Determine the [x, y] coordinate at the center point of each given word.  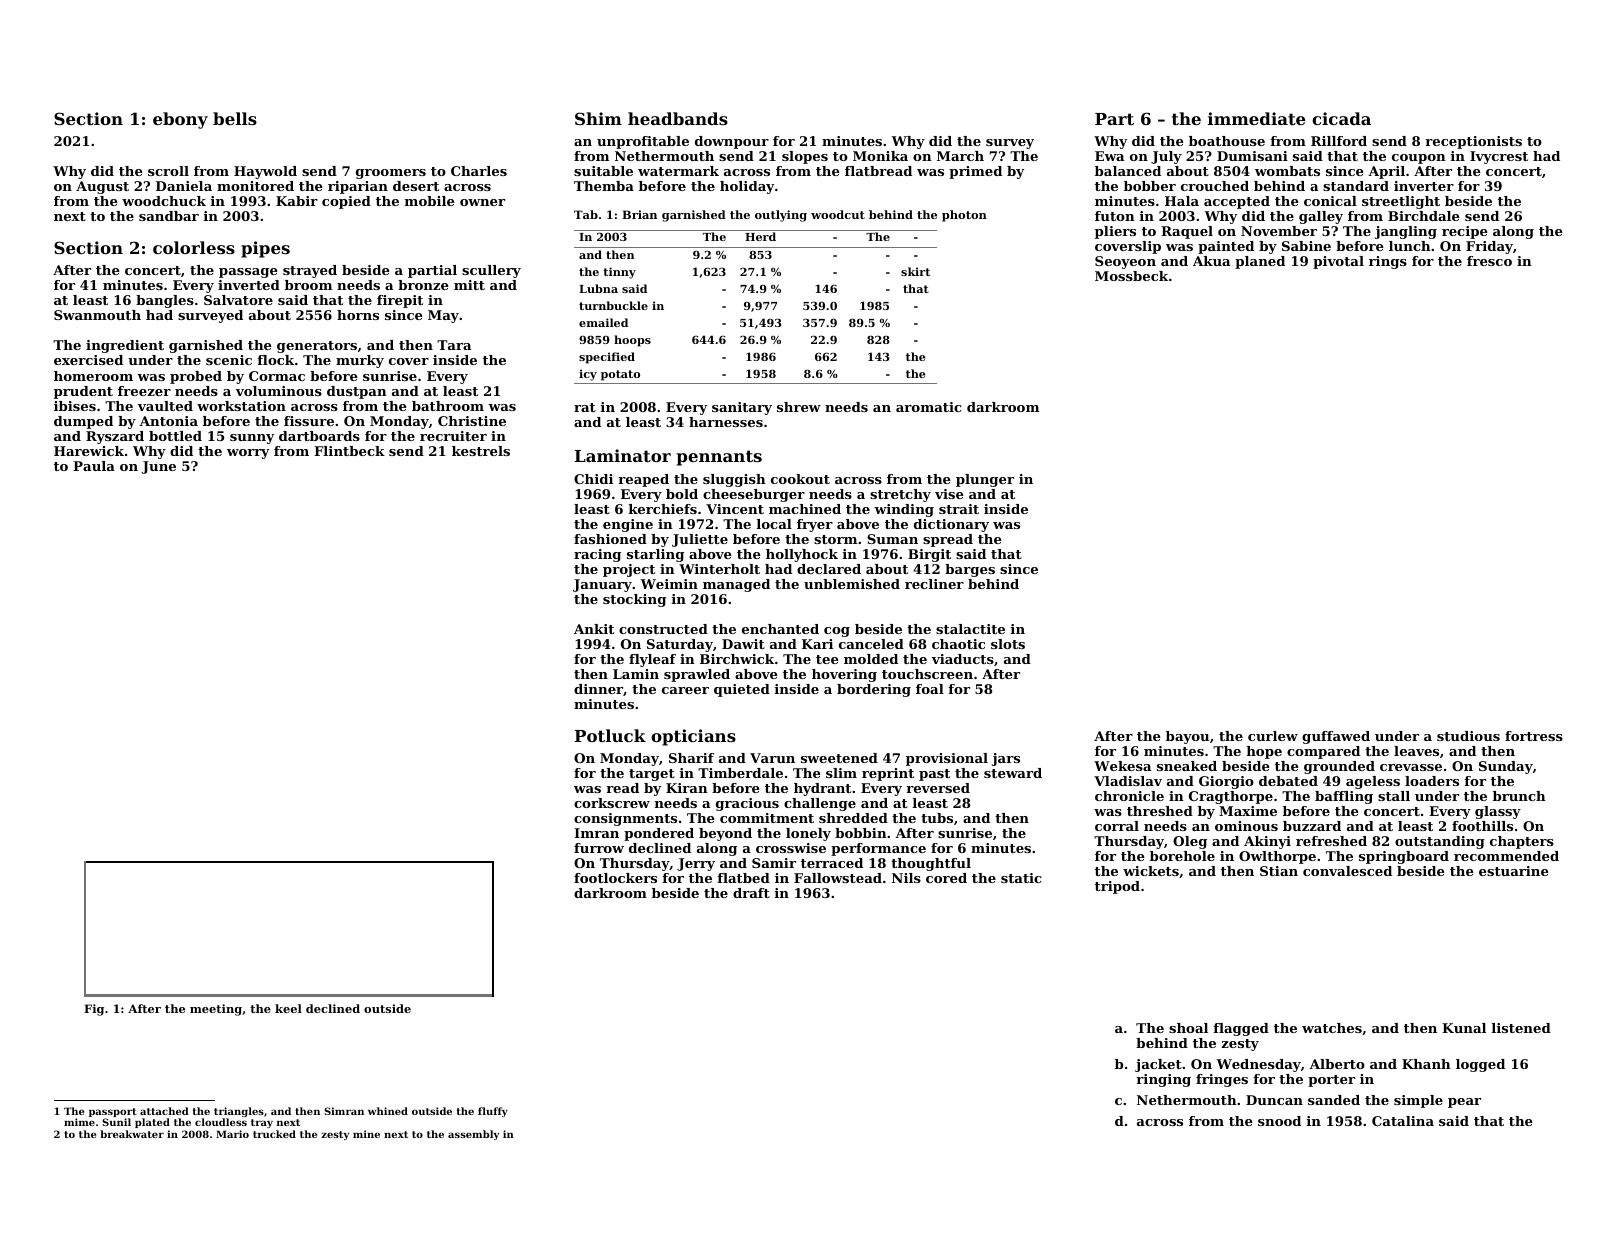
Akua [1211, 261]
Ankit [594, 629]
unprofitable [643, 142]
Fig [94, 1010]
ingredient [125, 346]
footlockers [615, 878]
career [685, 690]
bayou [1187, 737]
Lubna [598, 288]
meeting [216, 1010]
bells [235, 118]
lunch [1410, 246]
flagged [1241, 1029]
